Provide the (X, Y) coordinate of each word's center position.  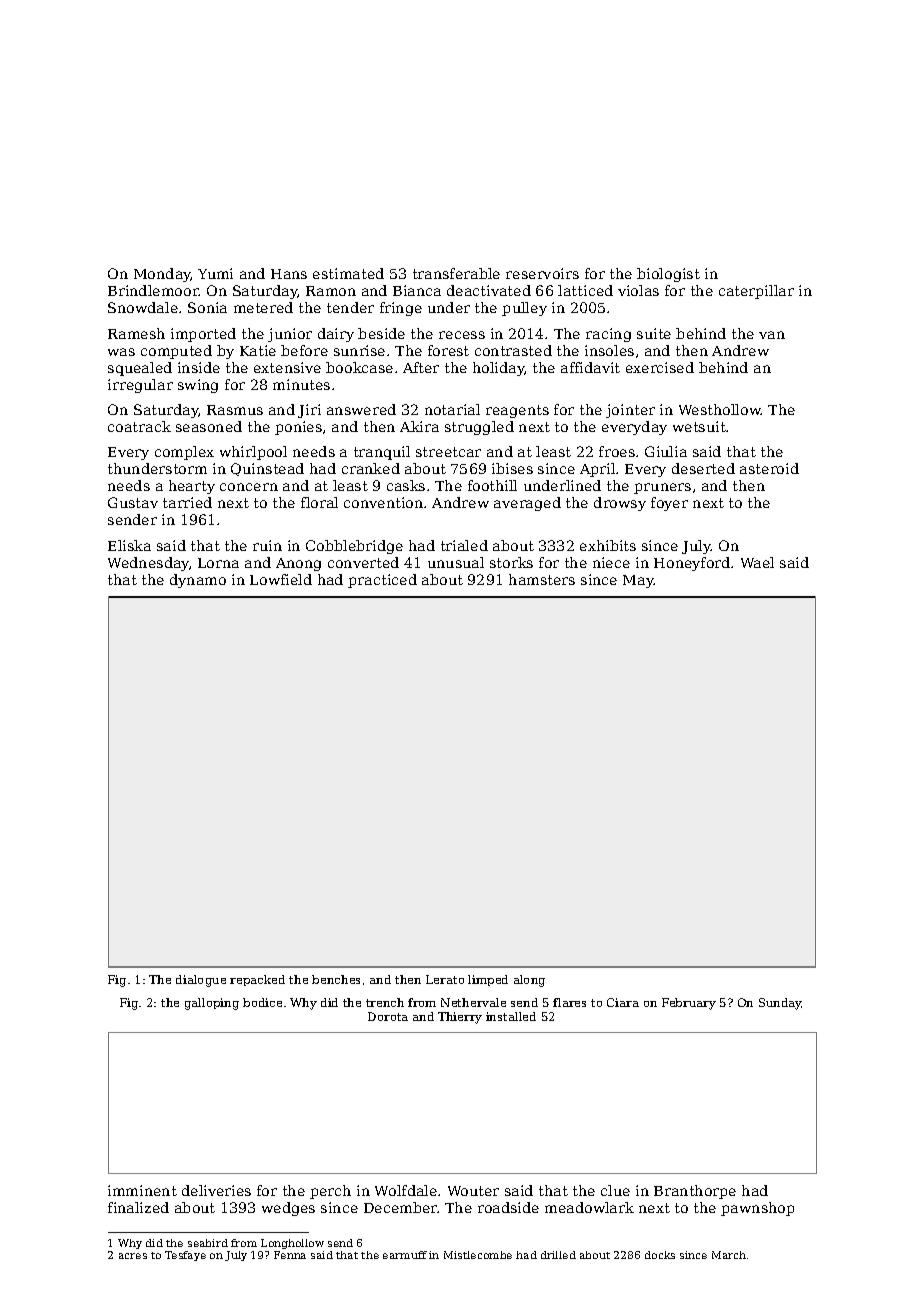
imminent (142, 1190)
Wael (757, 562)
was (121, 352)
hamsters (542, 579)
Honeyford (692, 564)
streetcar (448, 452)
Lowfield (281, 579)
